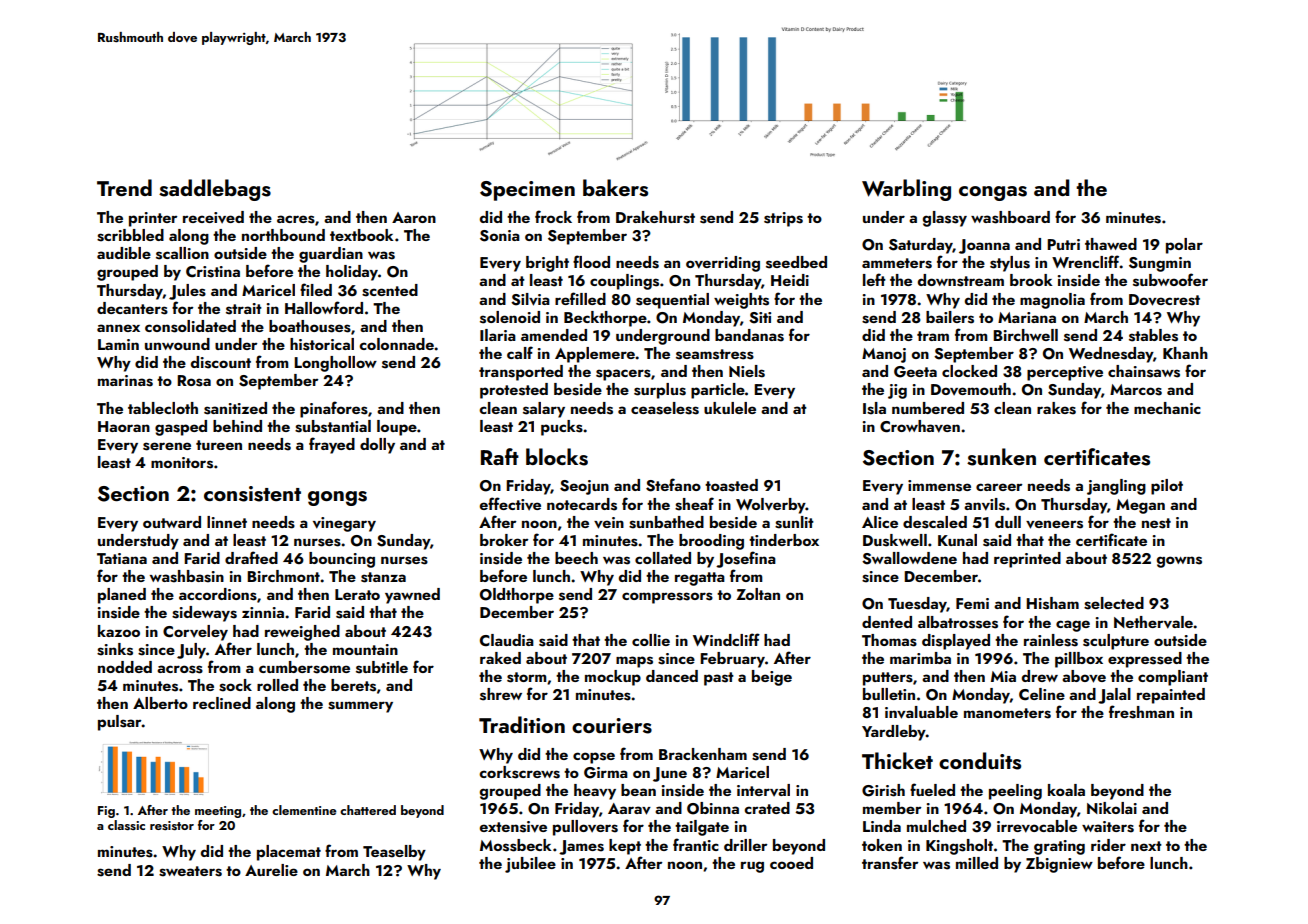 The height and width of the document is (924, 1308). What do you see at coordinates (673, 485) in the document?
I see `Stefano` at bounding box center [673, 485].
